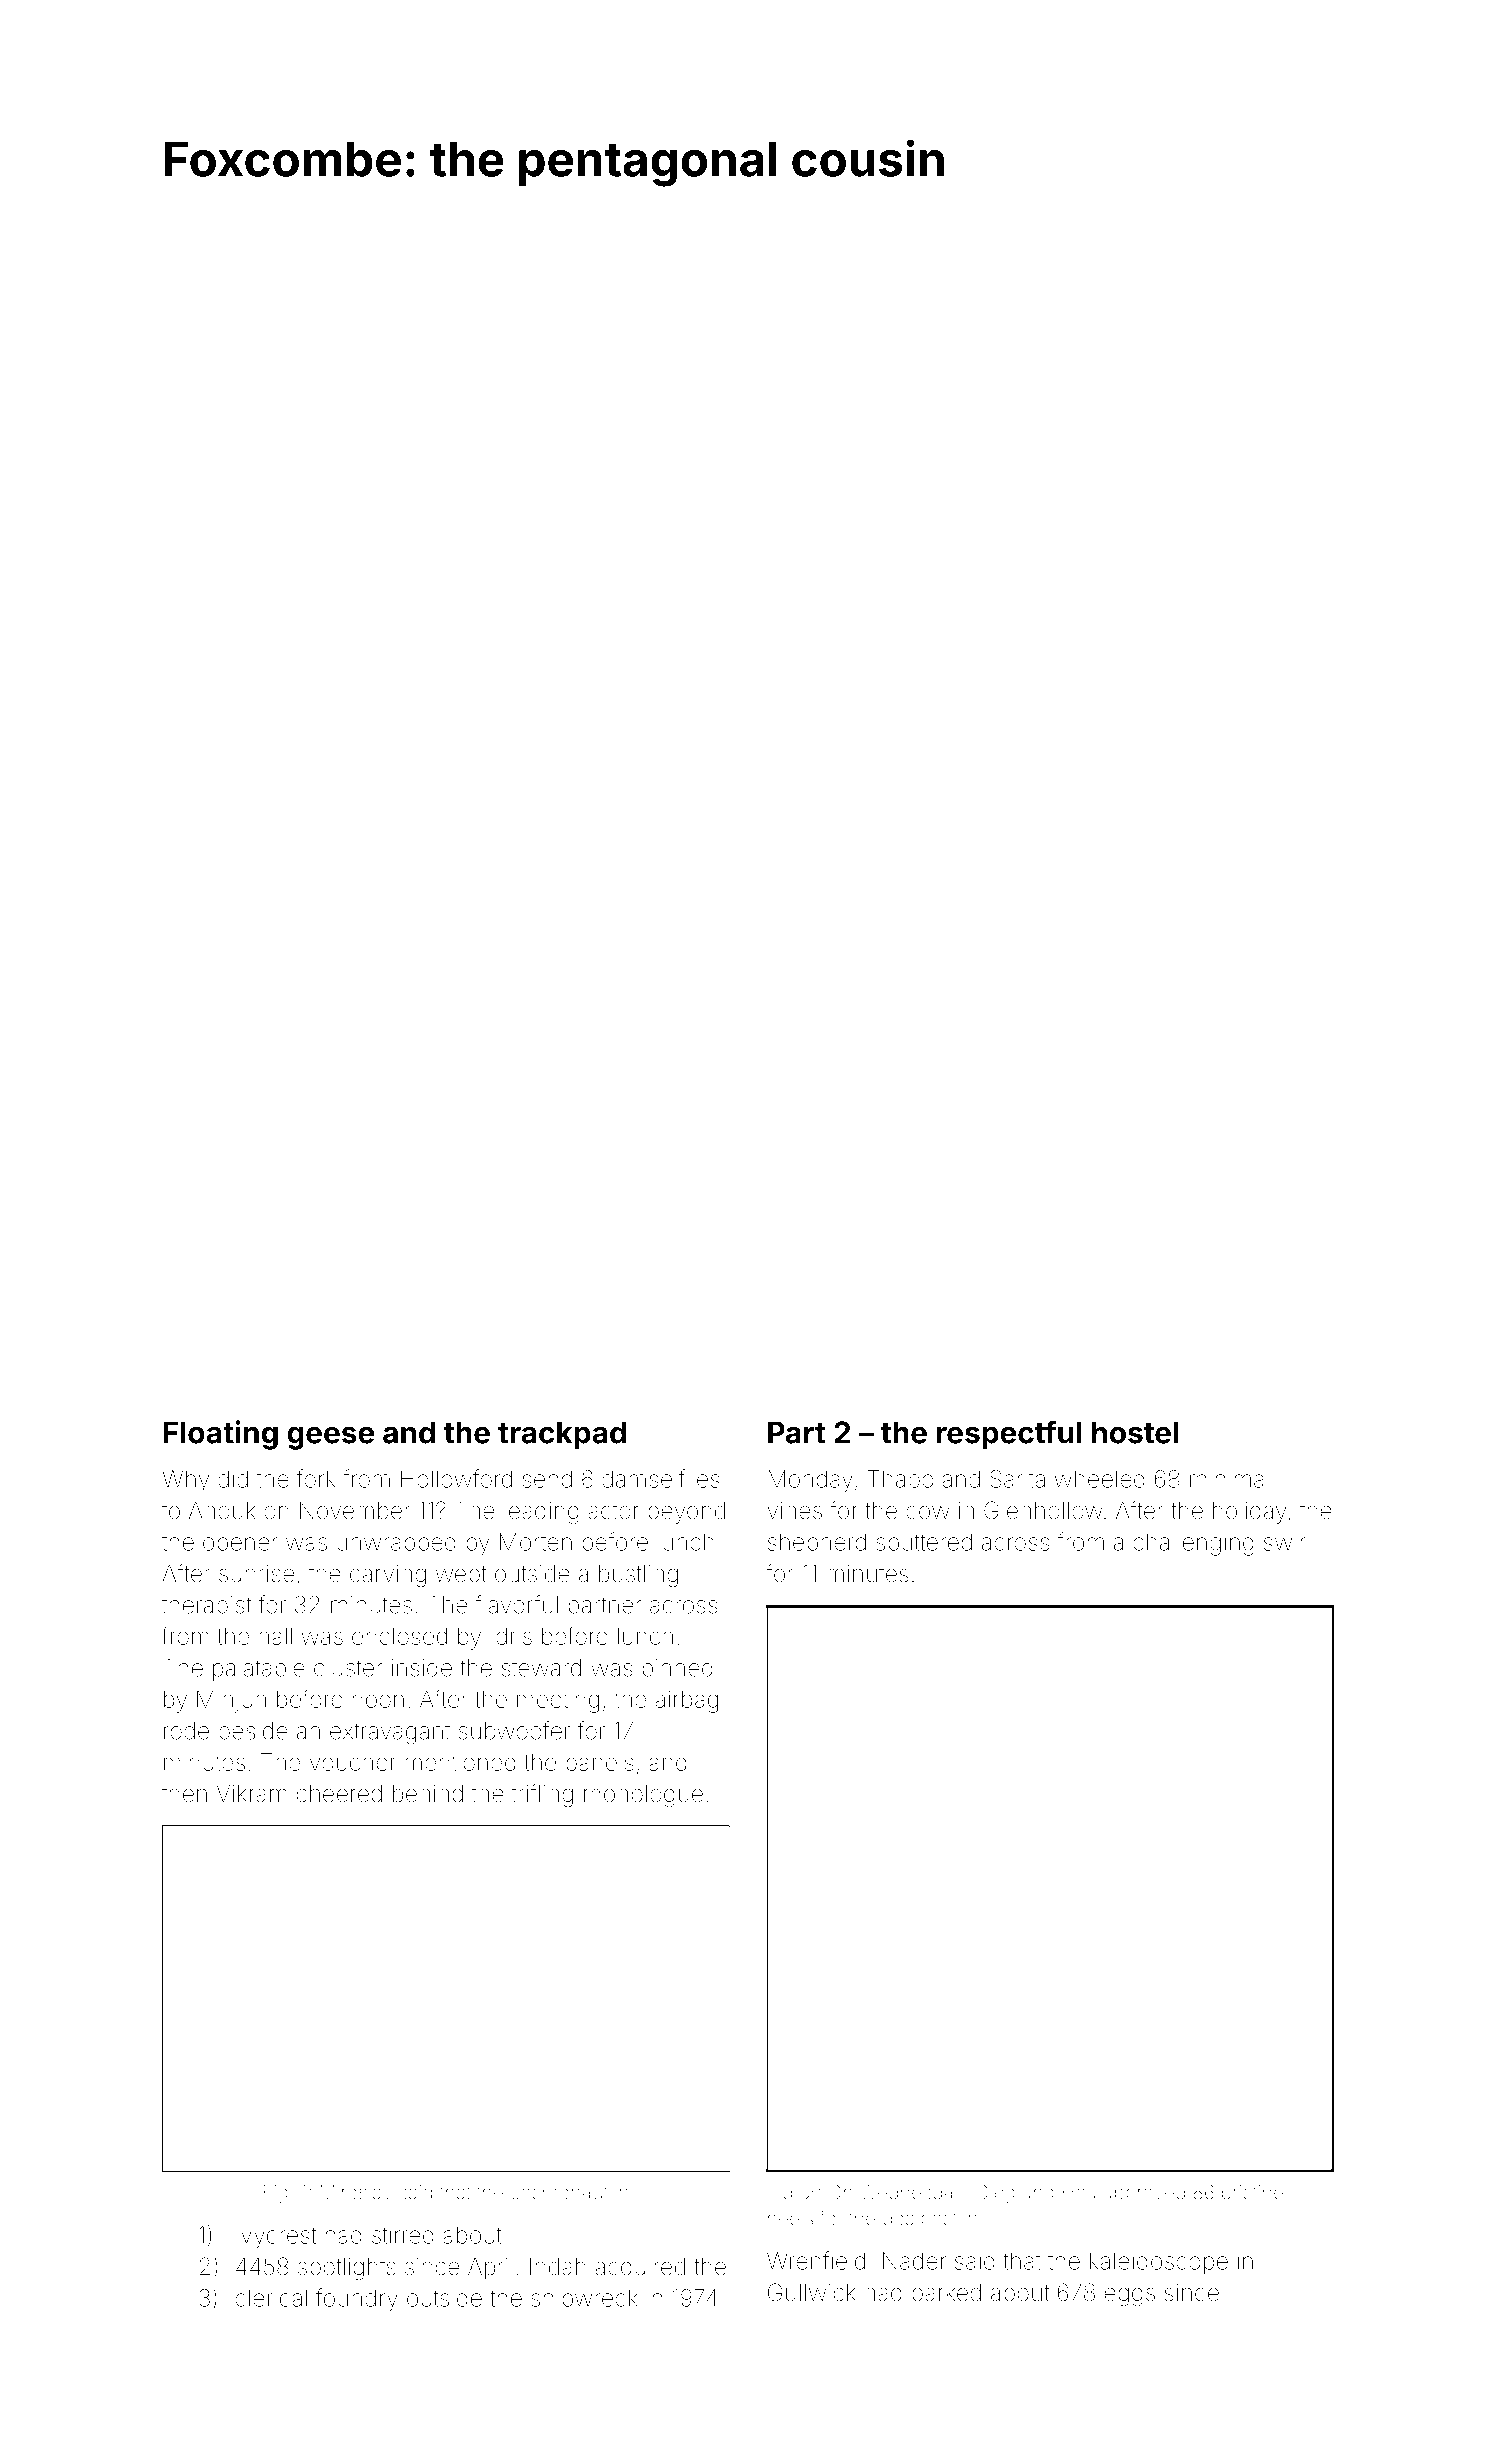 This image has height=2464, width=1496. I want to click on rode, so click(186, 1731).
